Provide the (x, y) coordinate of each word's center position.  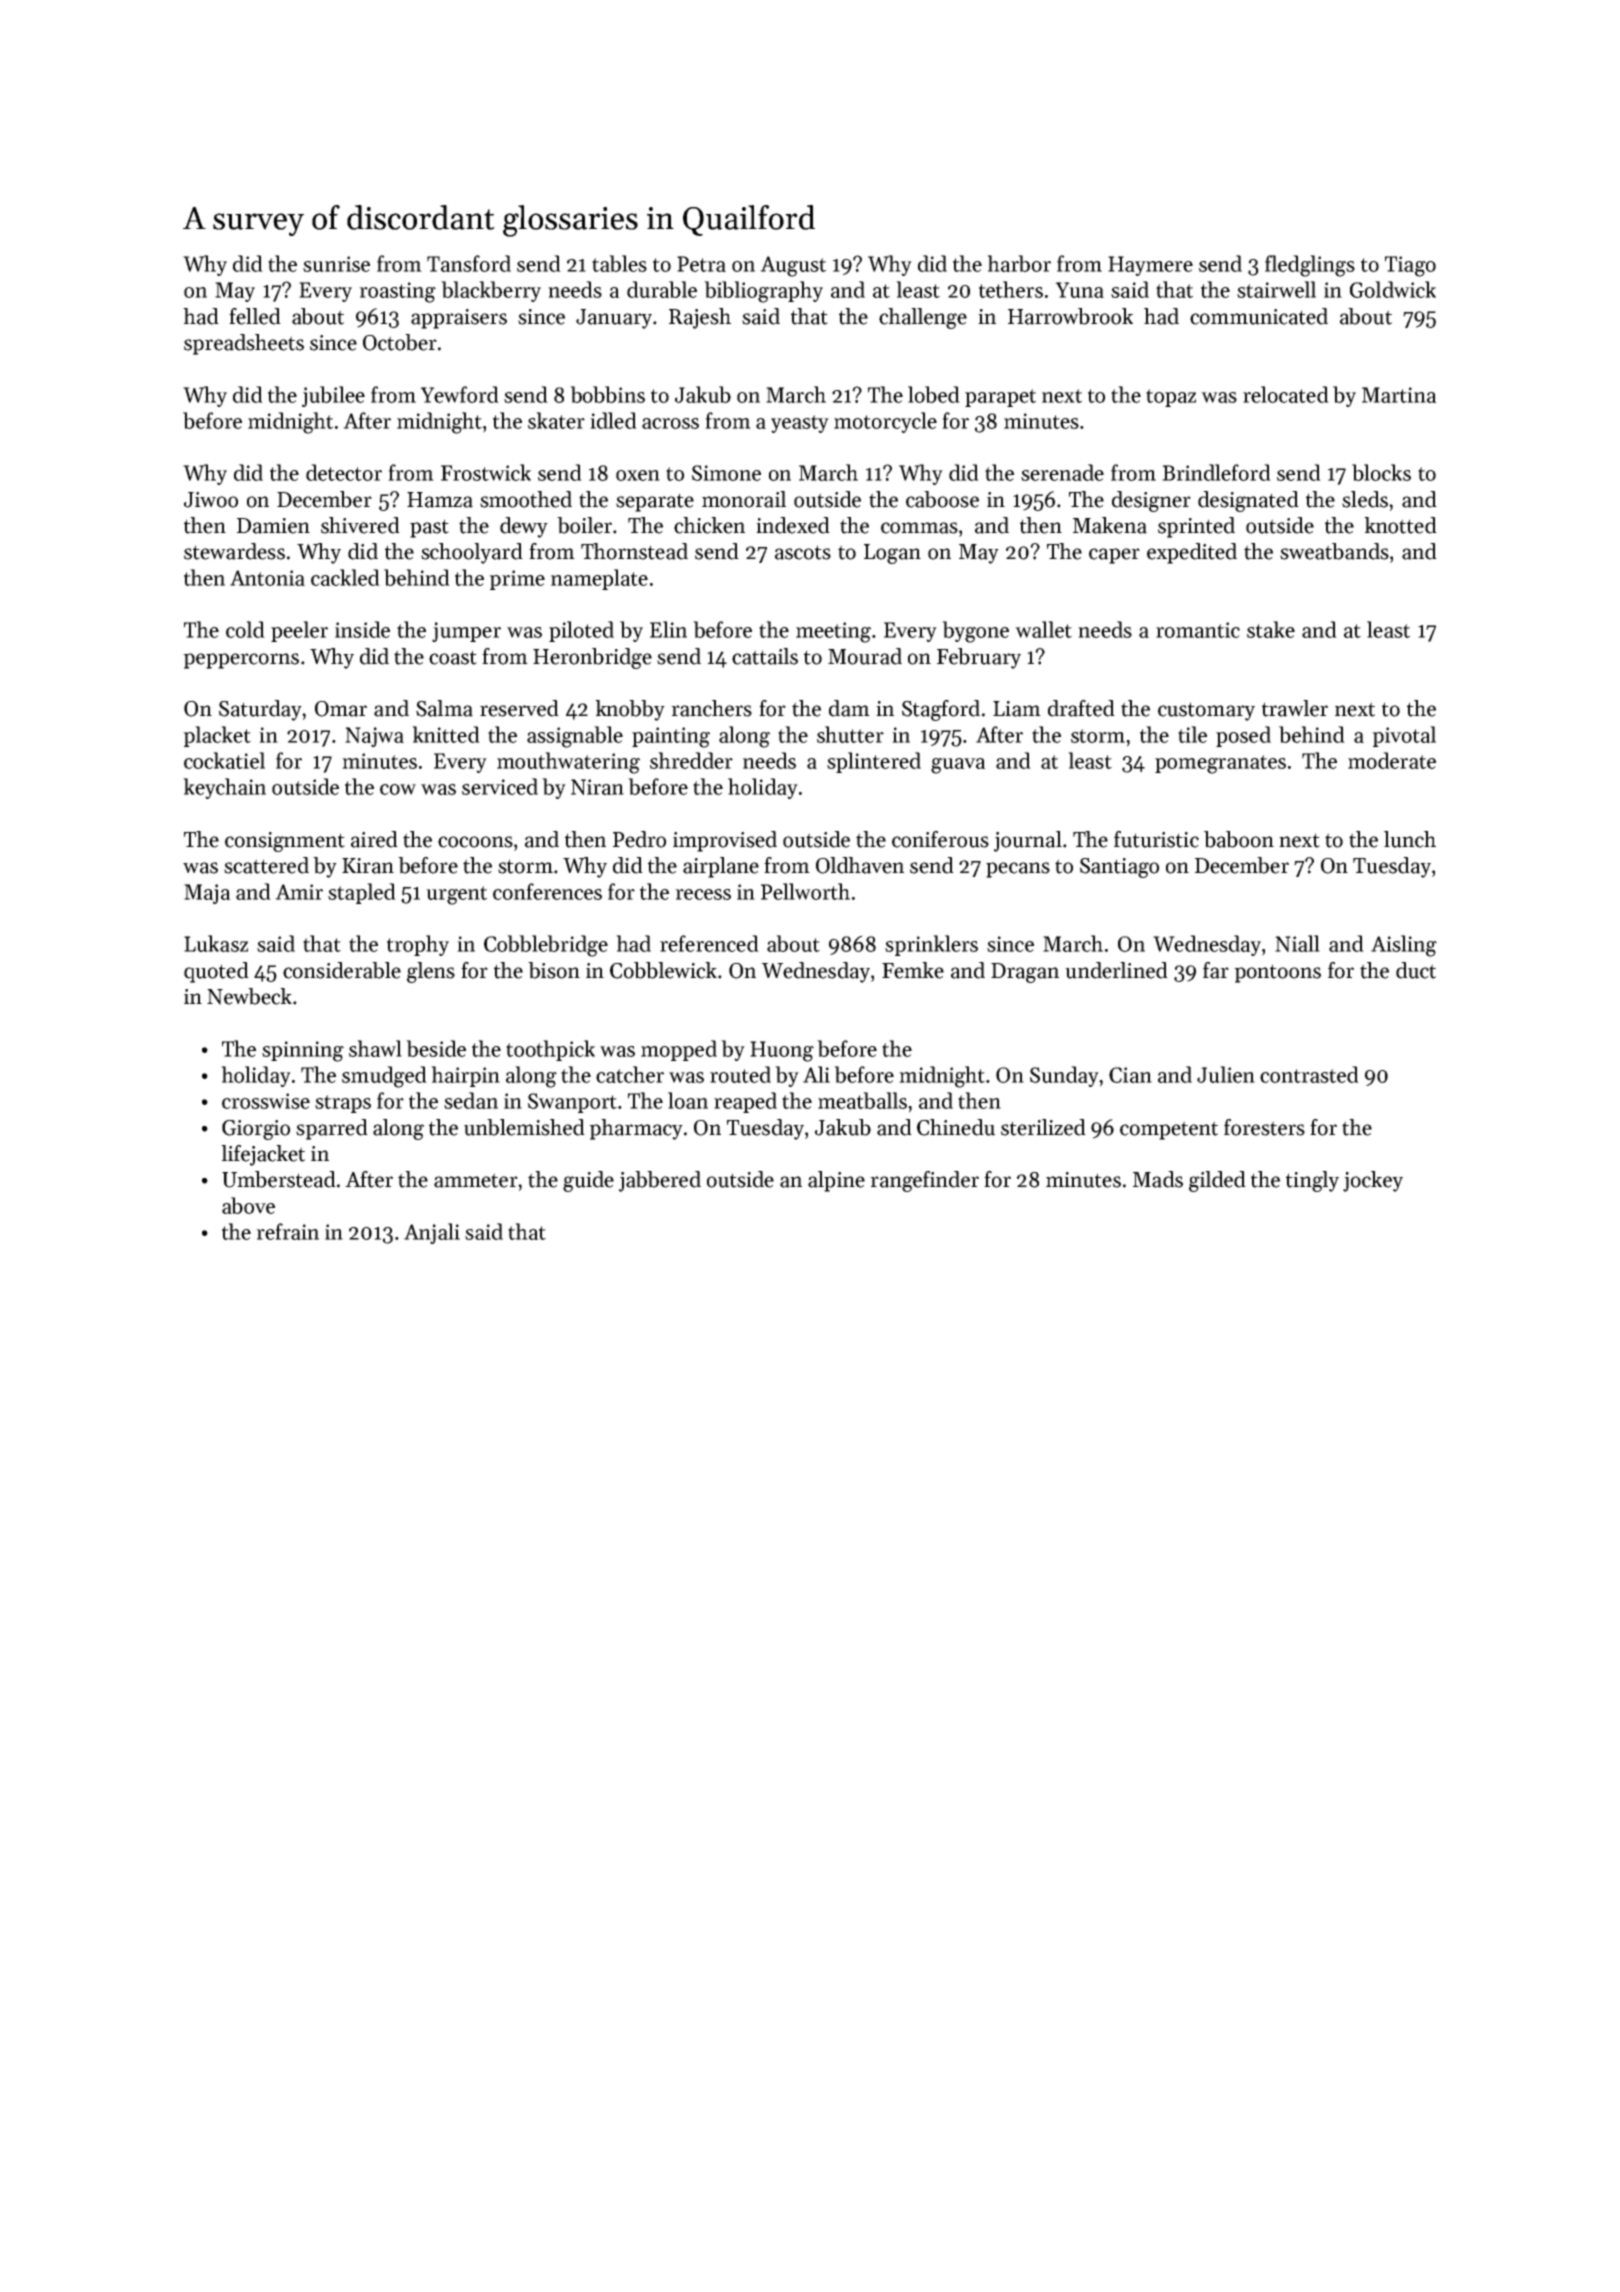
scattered (266, 865)
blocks (1381, 472)
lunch (1410, 839)
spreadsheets (244, 344)
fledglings (1310, 266)
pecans (1018, 870)
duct (1416, 970)
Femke (913, 970)
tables (619, 263)
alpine (836, 1181)
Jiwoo (211, 500)
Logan (892, 554)
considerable (342, 970)
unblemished (524, 1127)
